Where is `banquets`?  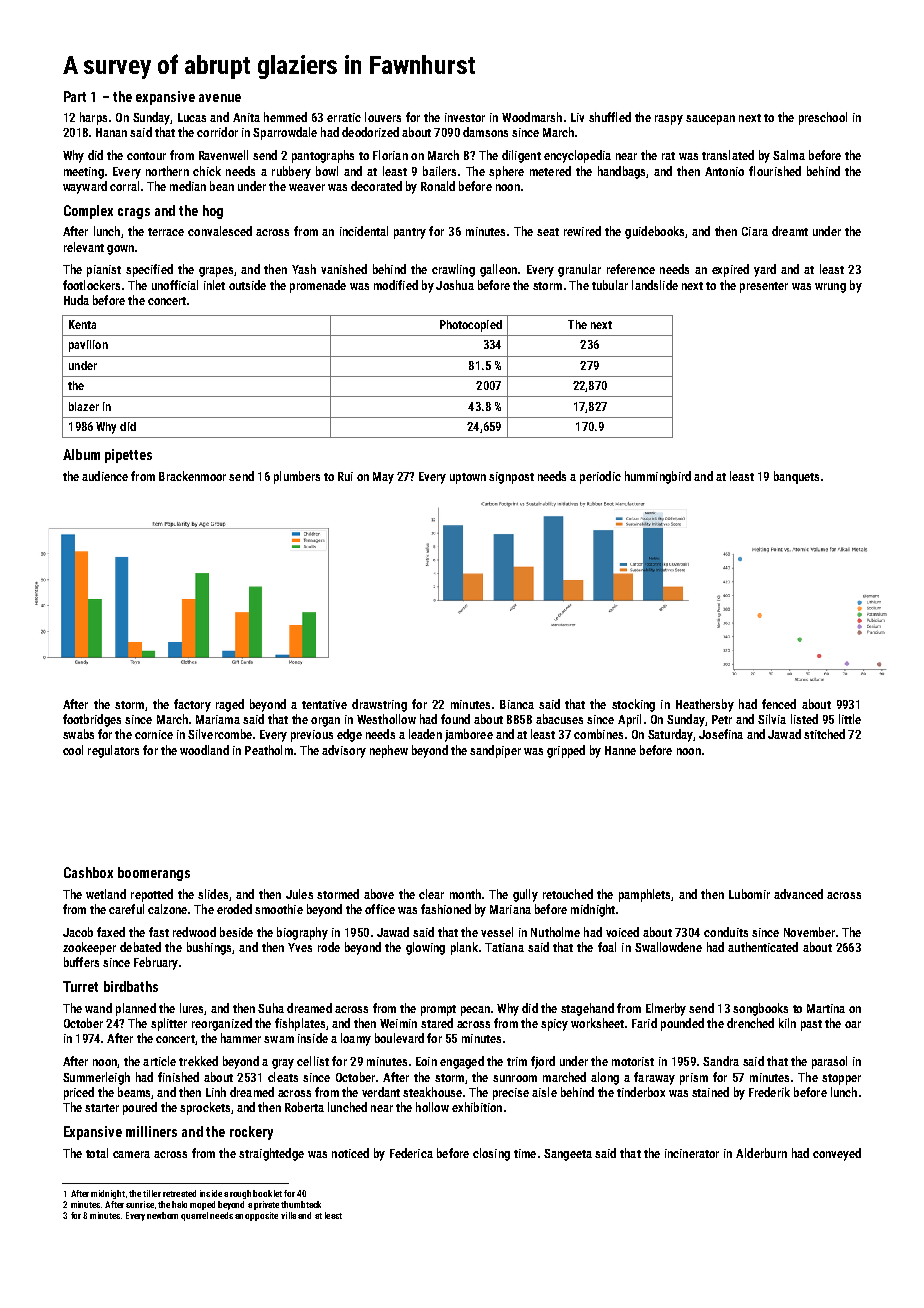 banquets is located at coordinates (796, 477).
